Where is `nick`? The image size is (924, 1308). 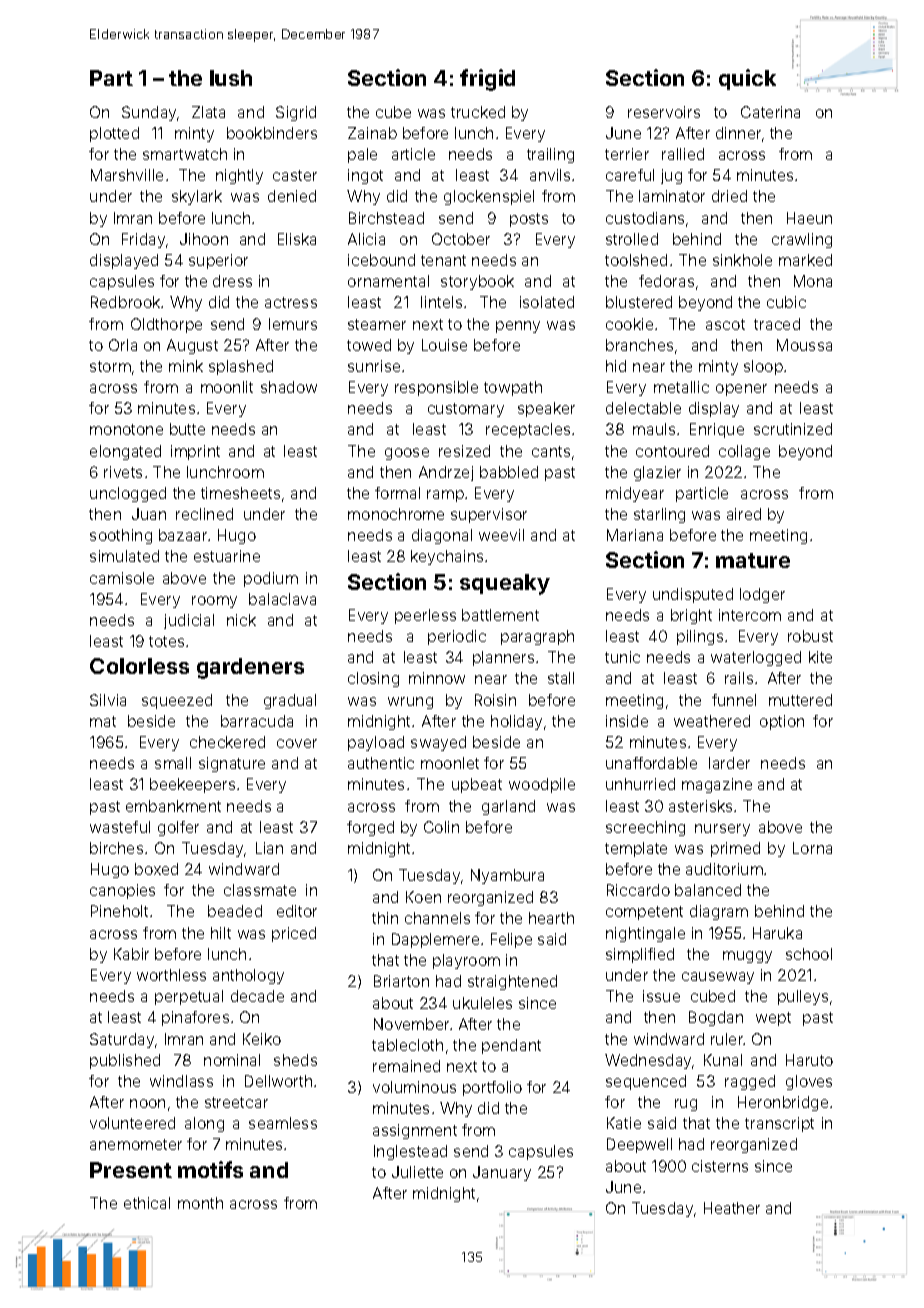
nick is located at coordinates (241, 620).
